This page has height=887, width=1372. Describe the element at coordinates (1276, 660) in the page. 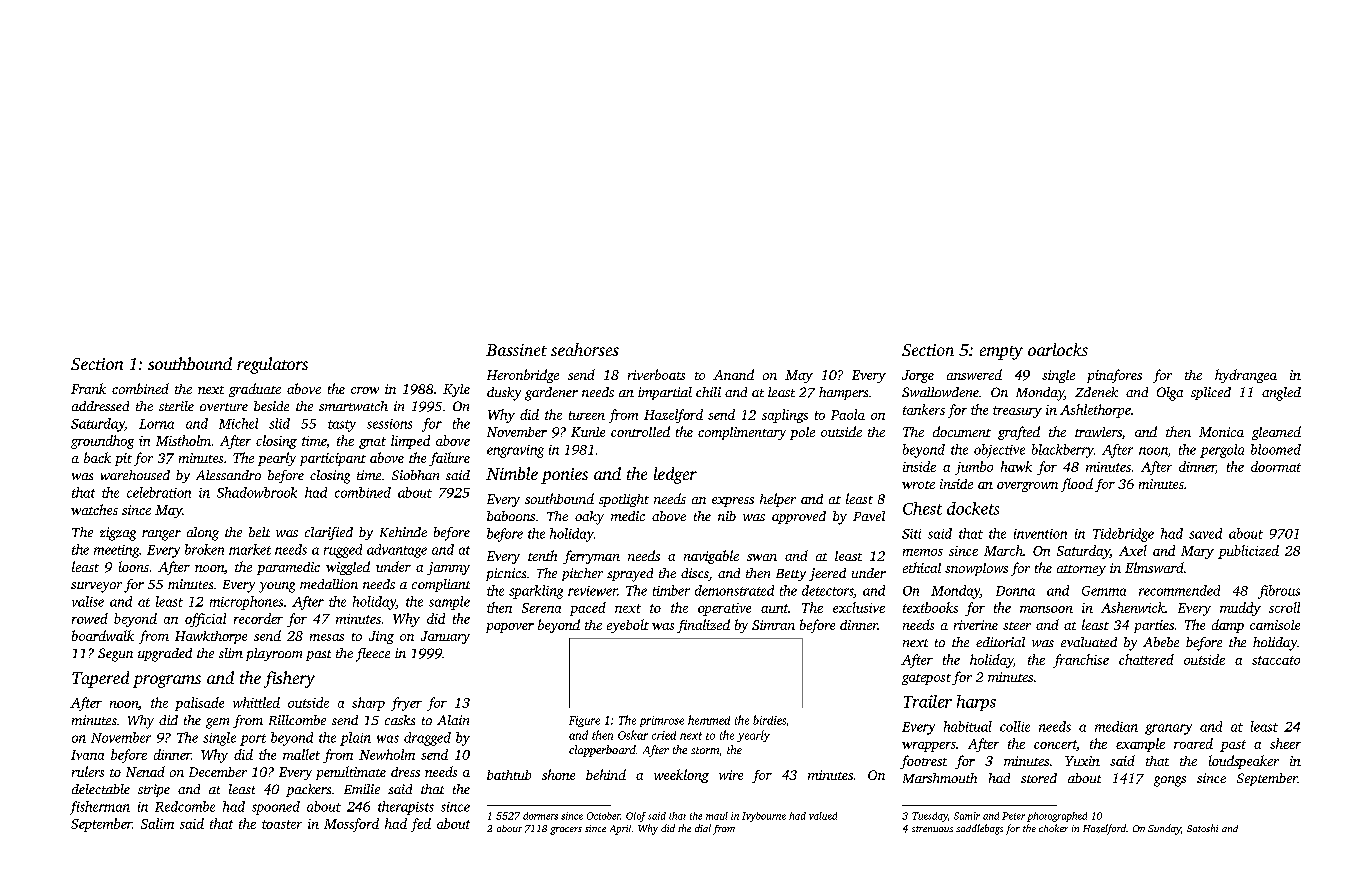

I see `staccato` at that location.
